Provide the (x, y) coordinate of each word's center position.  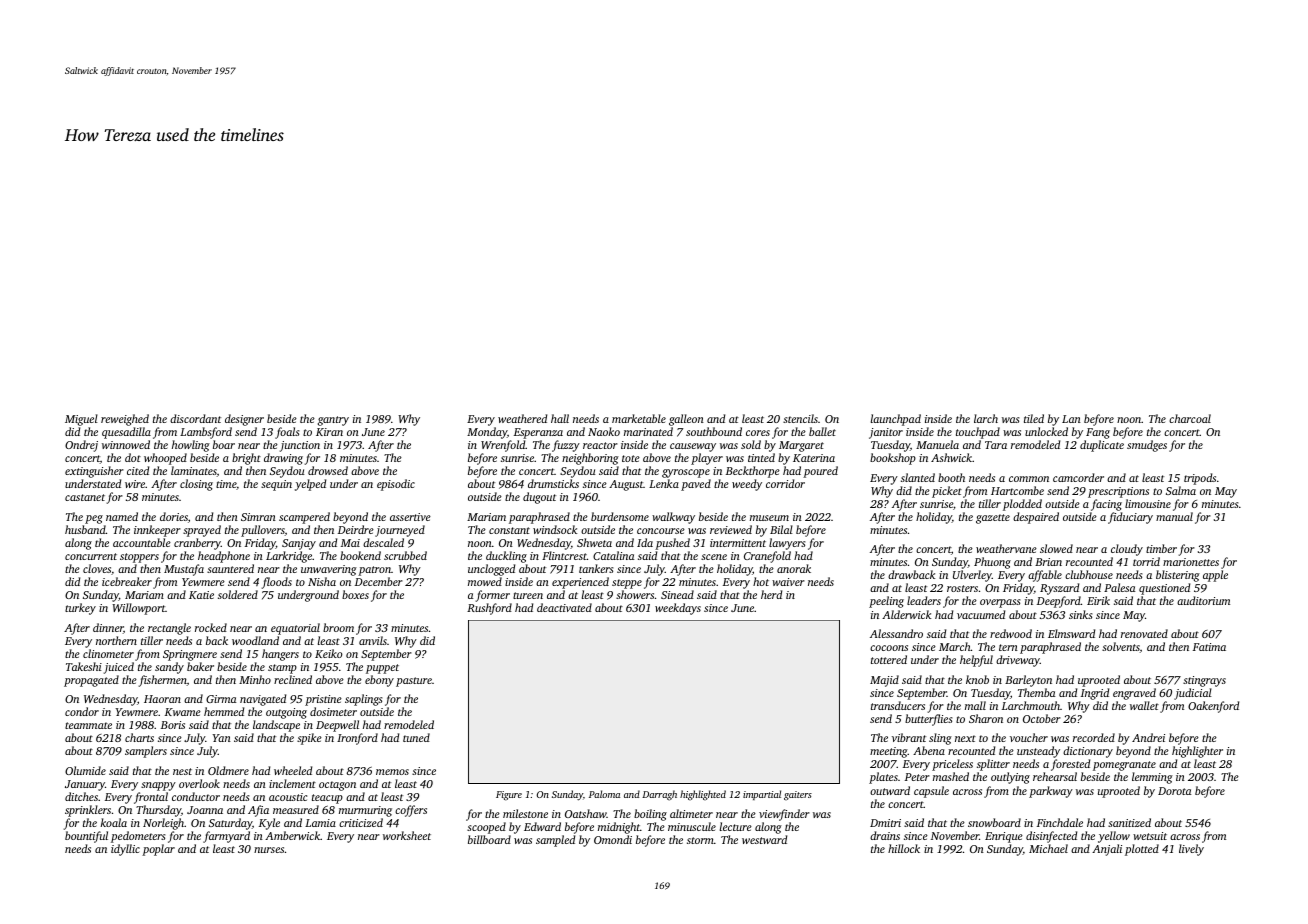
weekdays (678, 609)
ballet (822, 431)
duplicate (1102, 446)
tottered (889, 659)
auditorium (1203, 600)
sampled (555, 841)
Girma (221, 699)
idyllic (125, 850)
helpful (976, 661)
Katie (201, 595)
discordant (195, 418)
